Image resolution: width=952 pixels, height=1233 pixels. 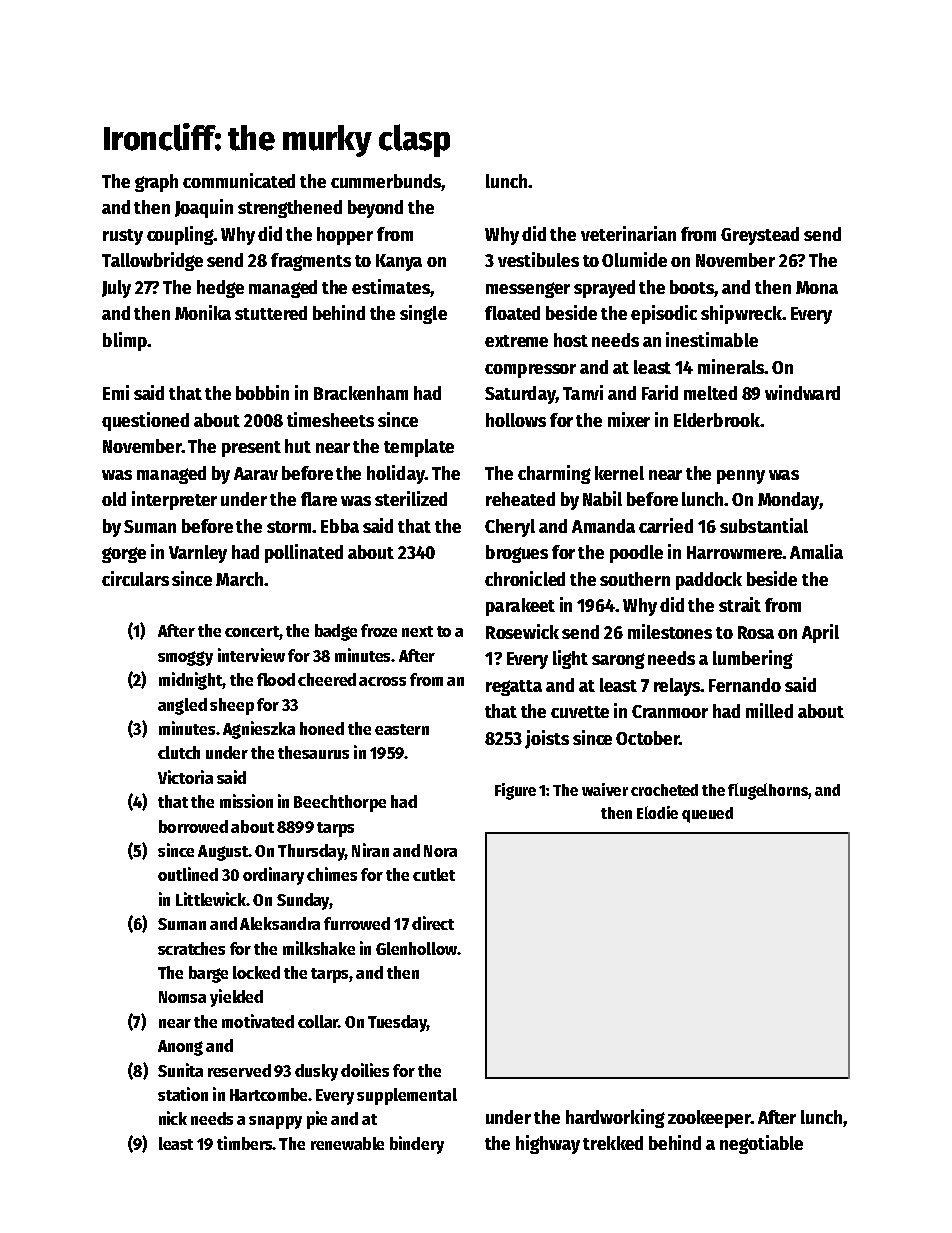 What do you see at coordinates (173, 1118) in the image?
I see `nick` at bounding box center [173, 1118].
